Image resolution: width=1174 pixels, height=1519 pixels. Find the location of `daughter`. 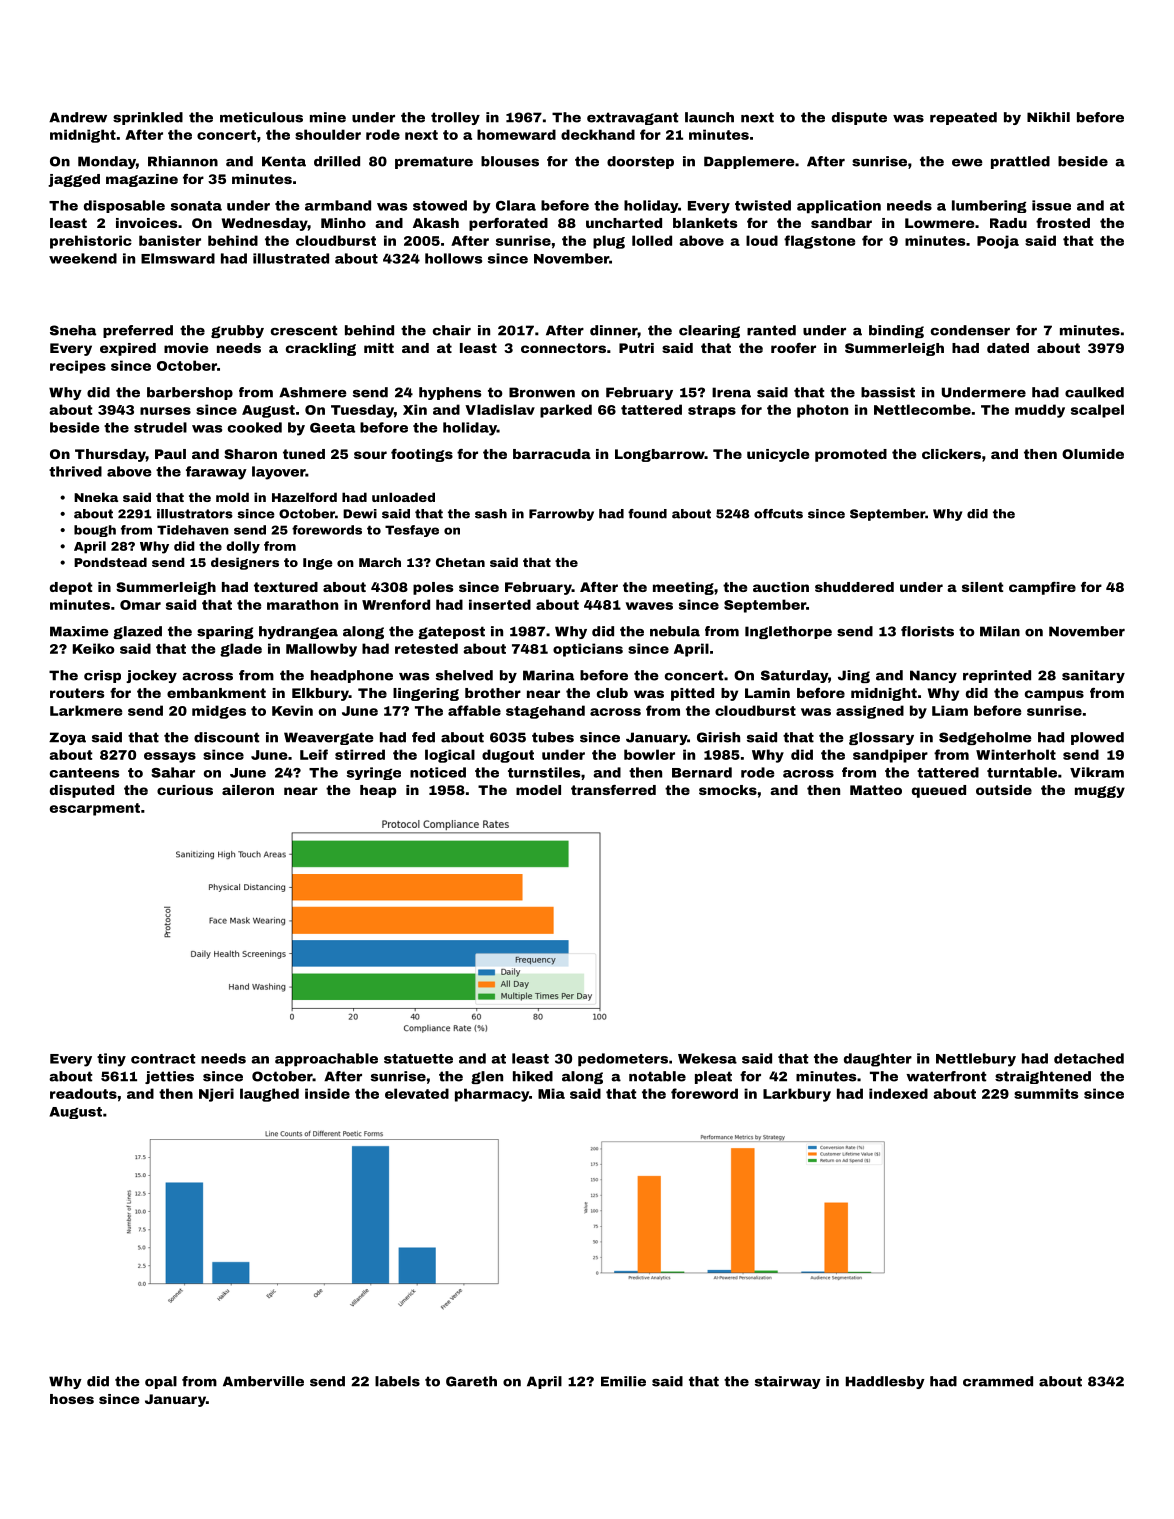

daughter is located at coordinates (878, 1060).
